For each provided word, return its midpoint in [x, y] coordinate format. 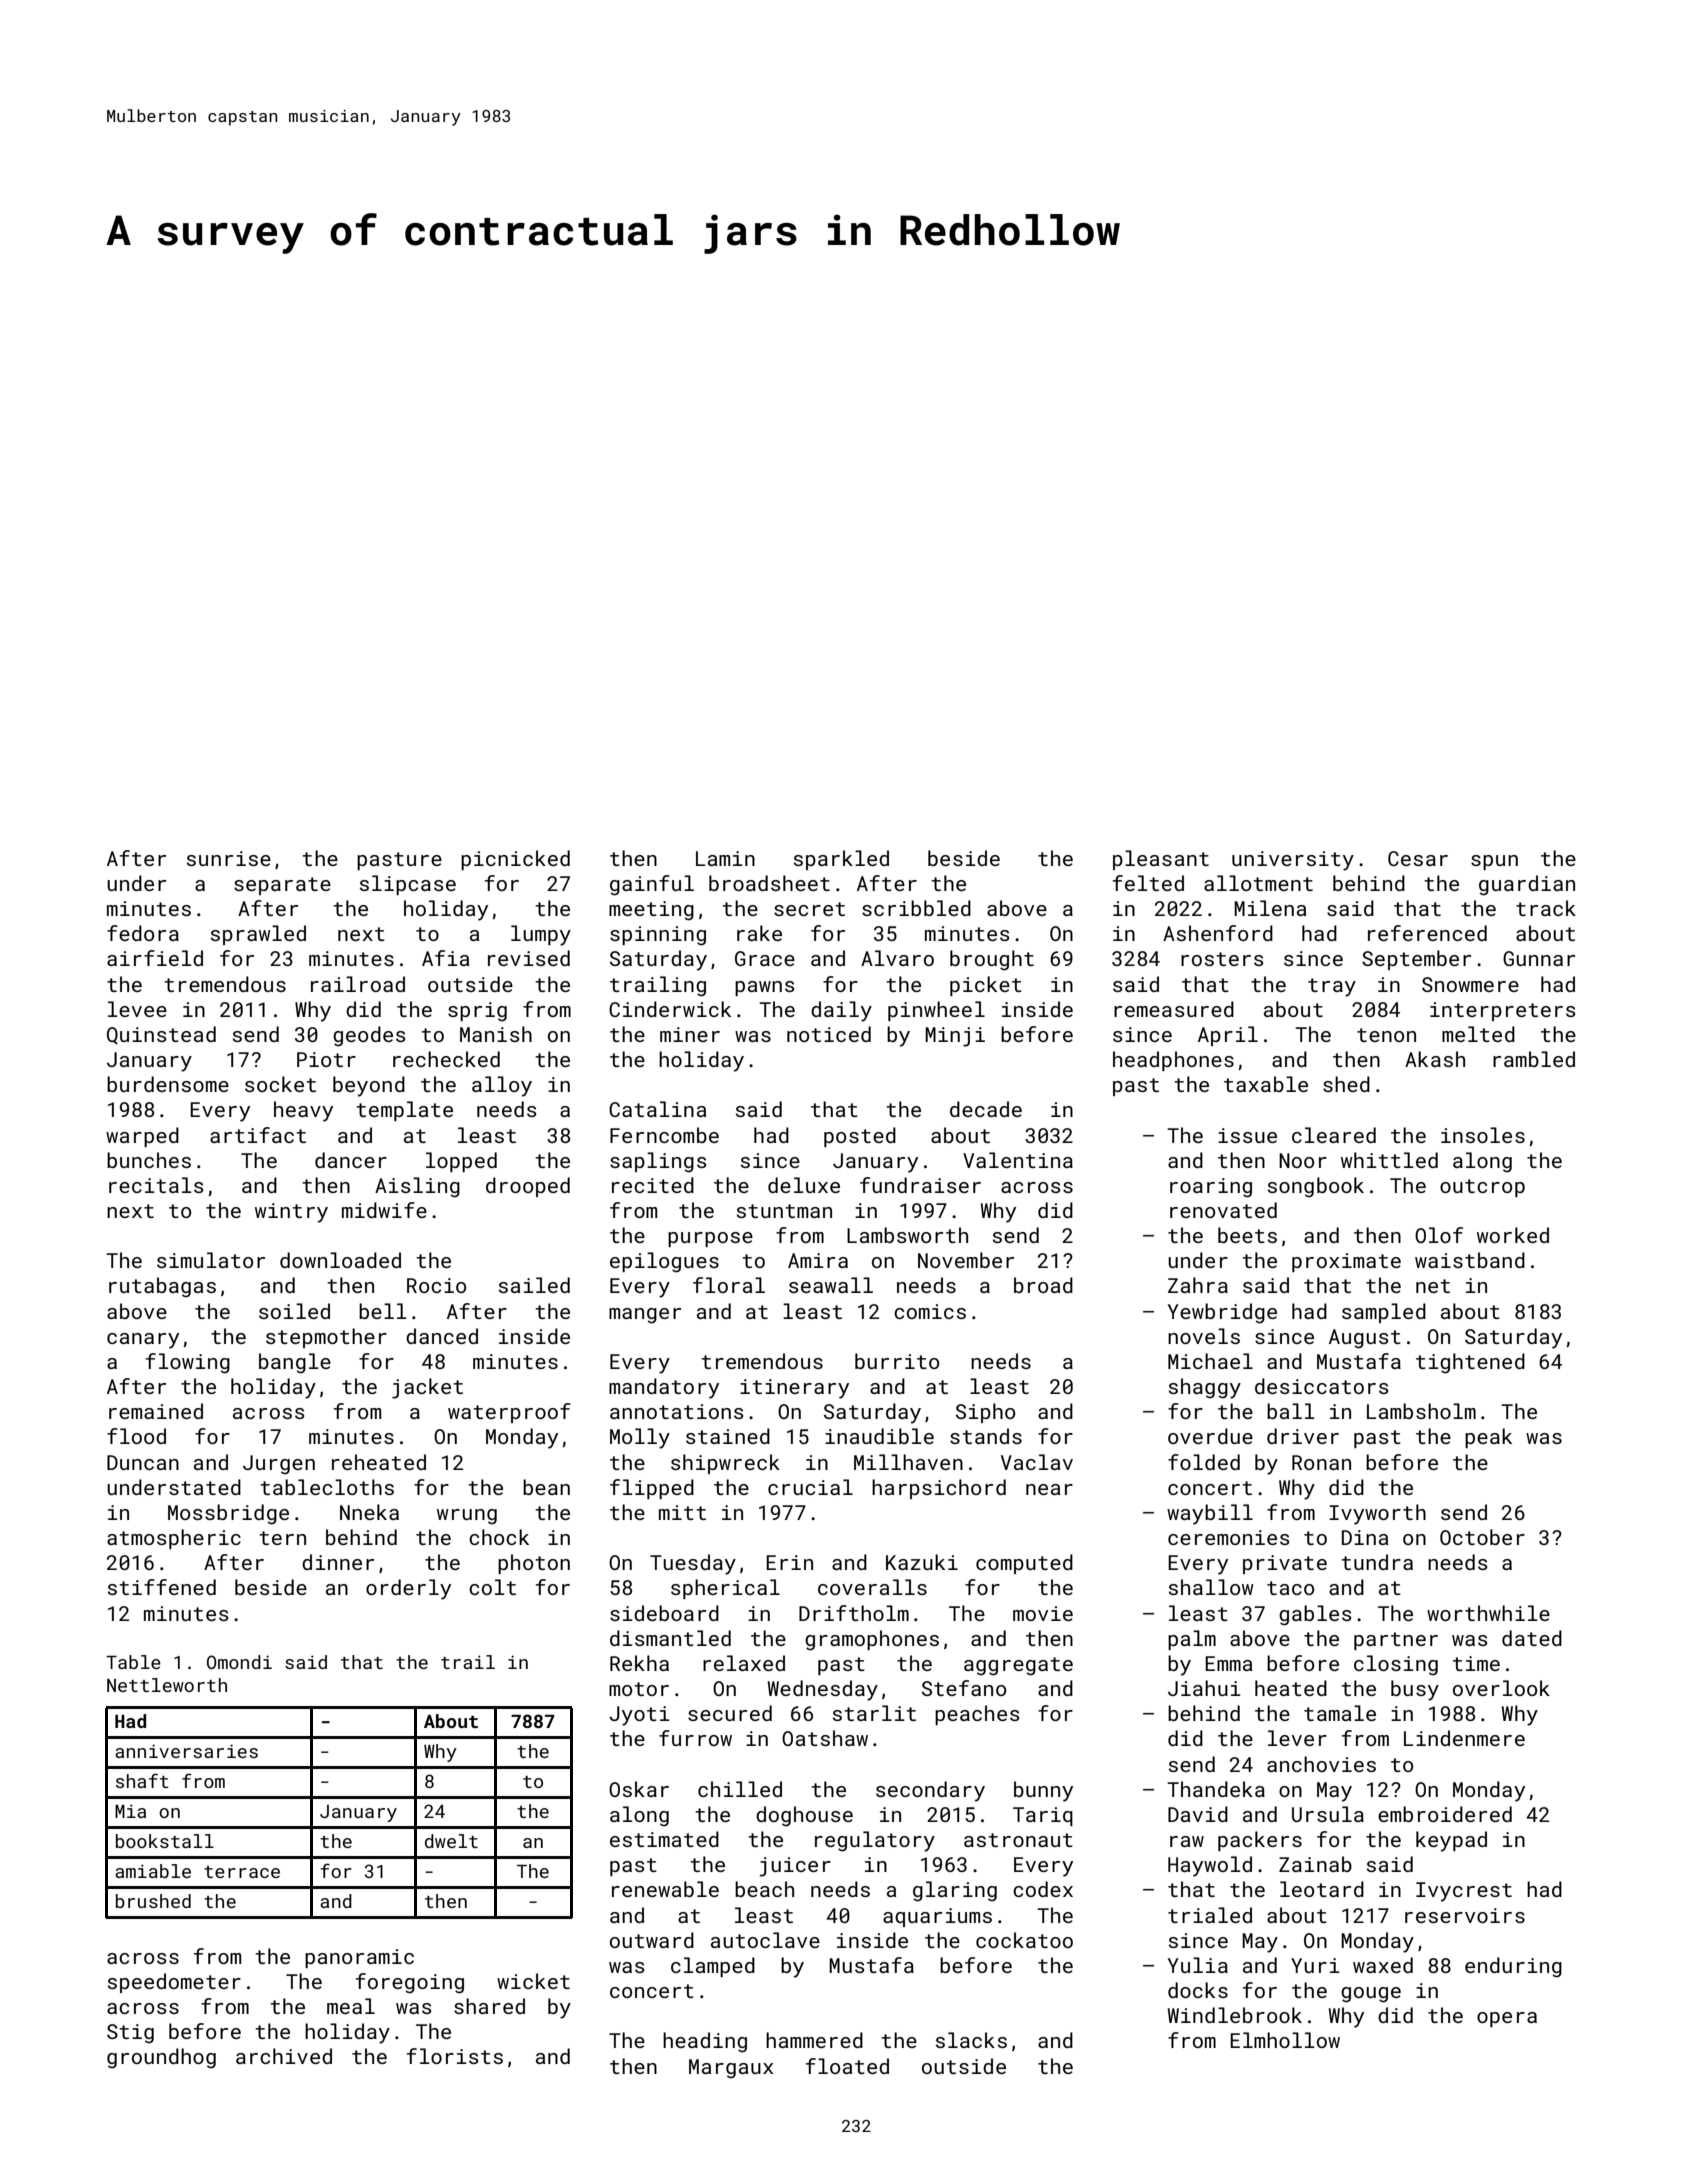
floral [729, 1285]
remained [156, 1411]
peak [1488, 1438]
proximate [1346, 1262]
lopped [461, 1162]
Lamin [725, 858]
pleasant [1161, 860]
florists [455, 2056]
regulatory [875, 1841]
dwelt [451, 1841]
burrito [897, 1361]
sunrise [229, 858]
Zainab [1315, 1864]
